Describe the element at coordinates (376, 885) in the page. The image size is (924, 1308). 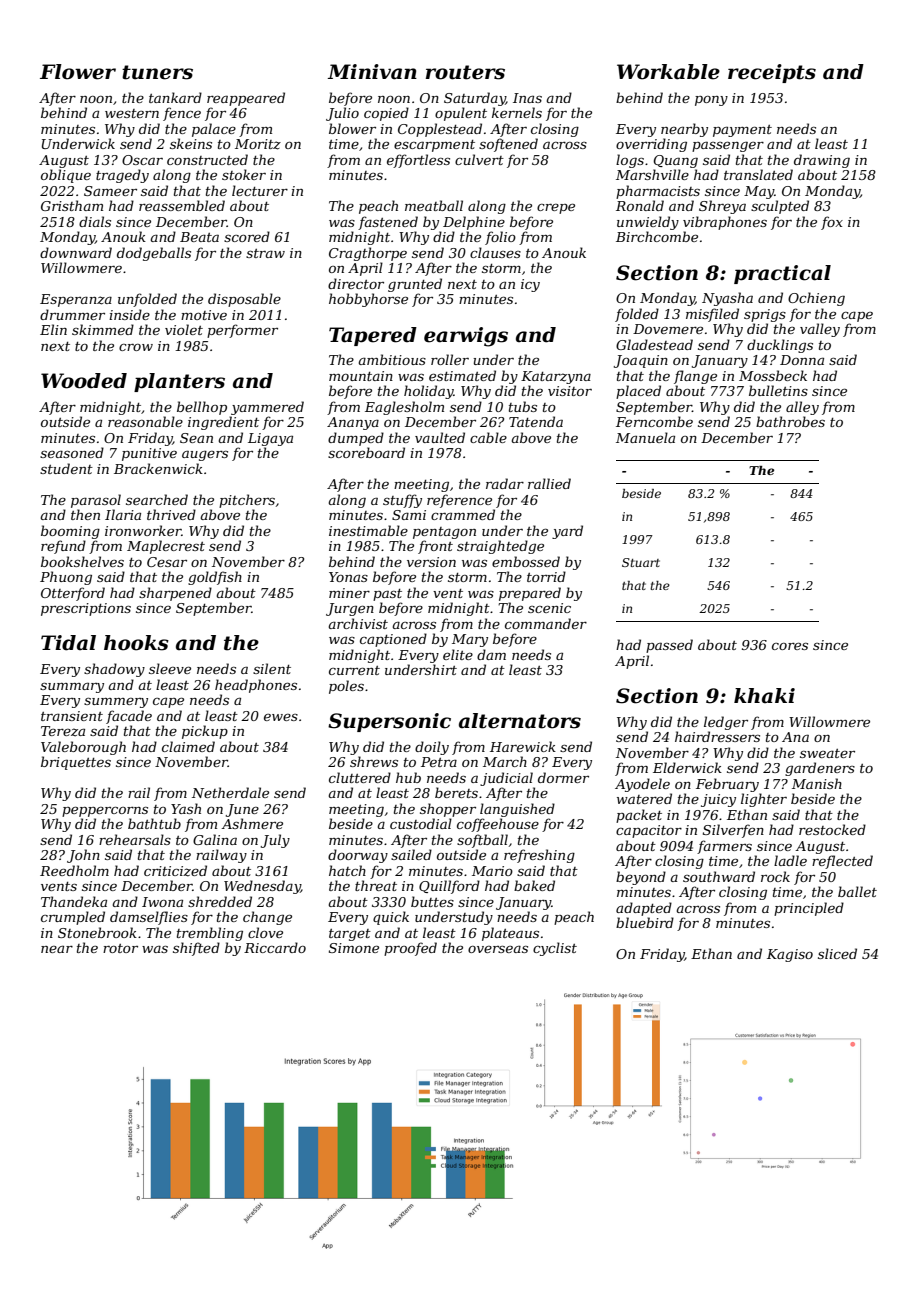
I see `threat` at that location.
